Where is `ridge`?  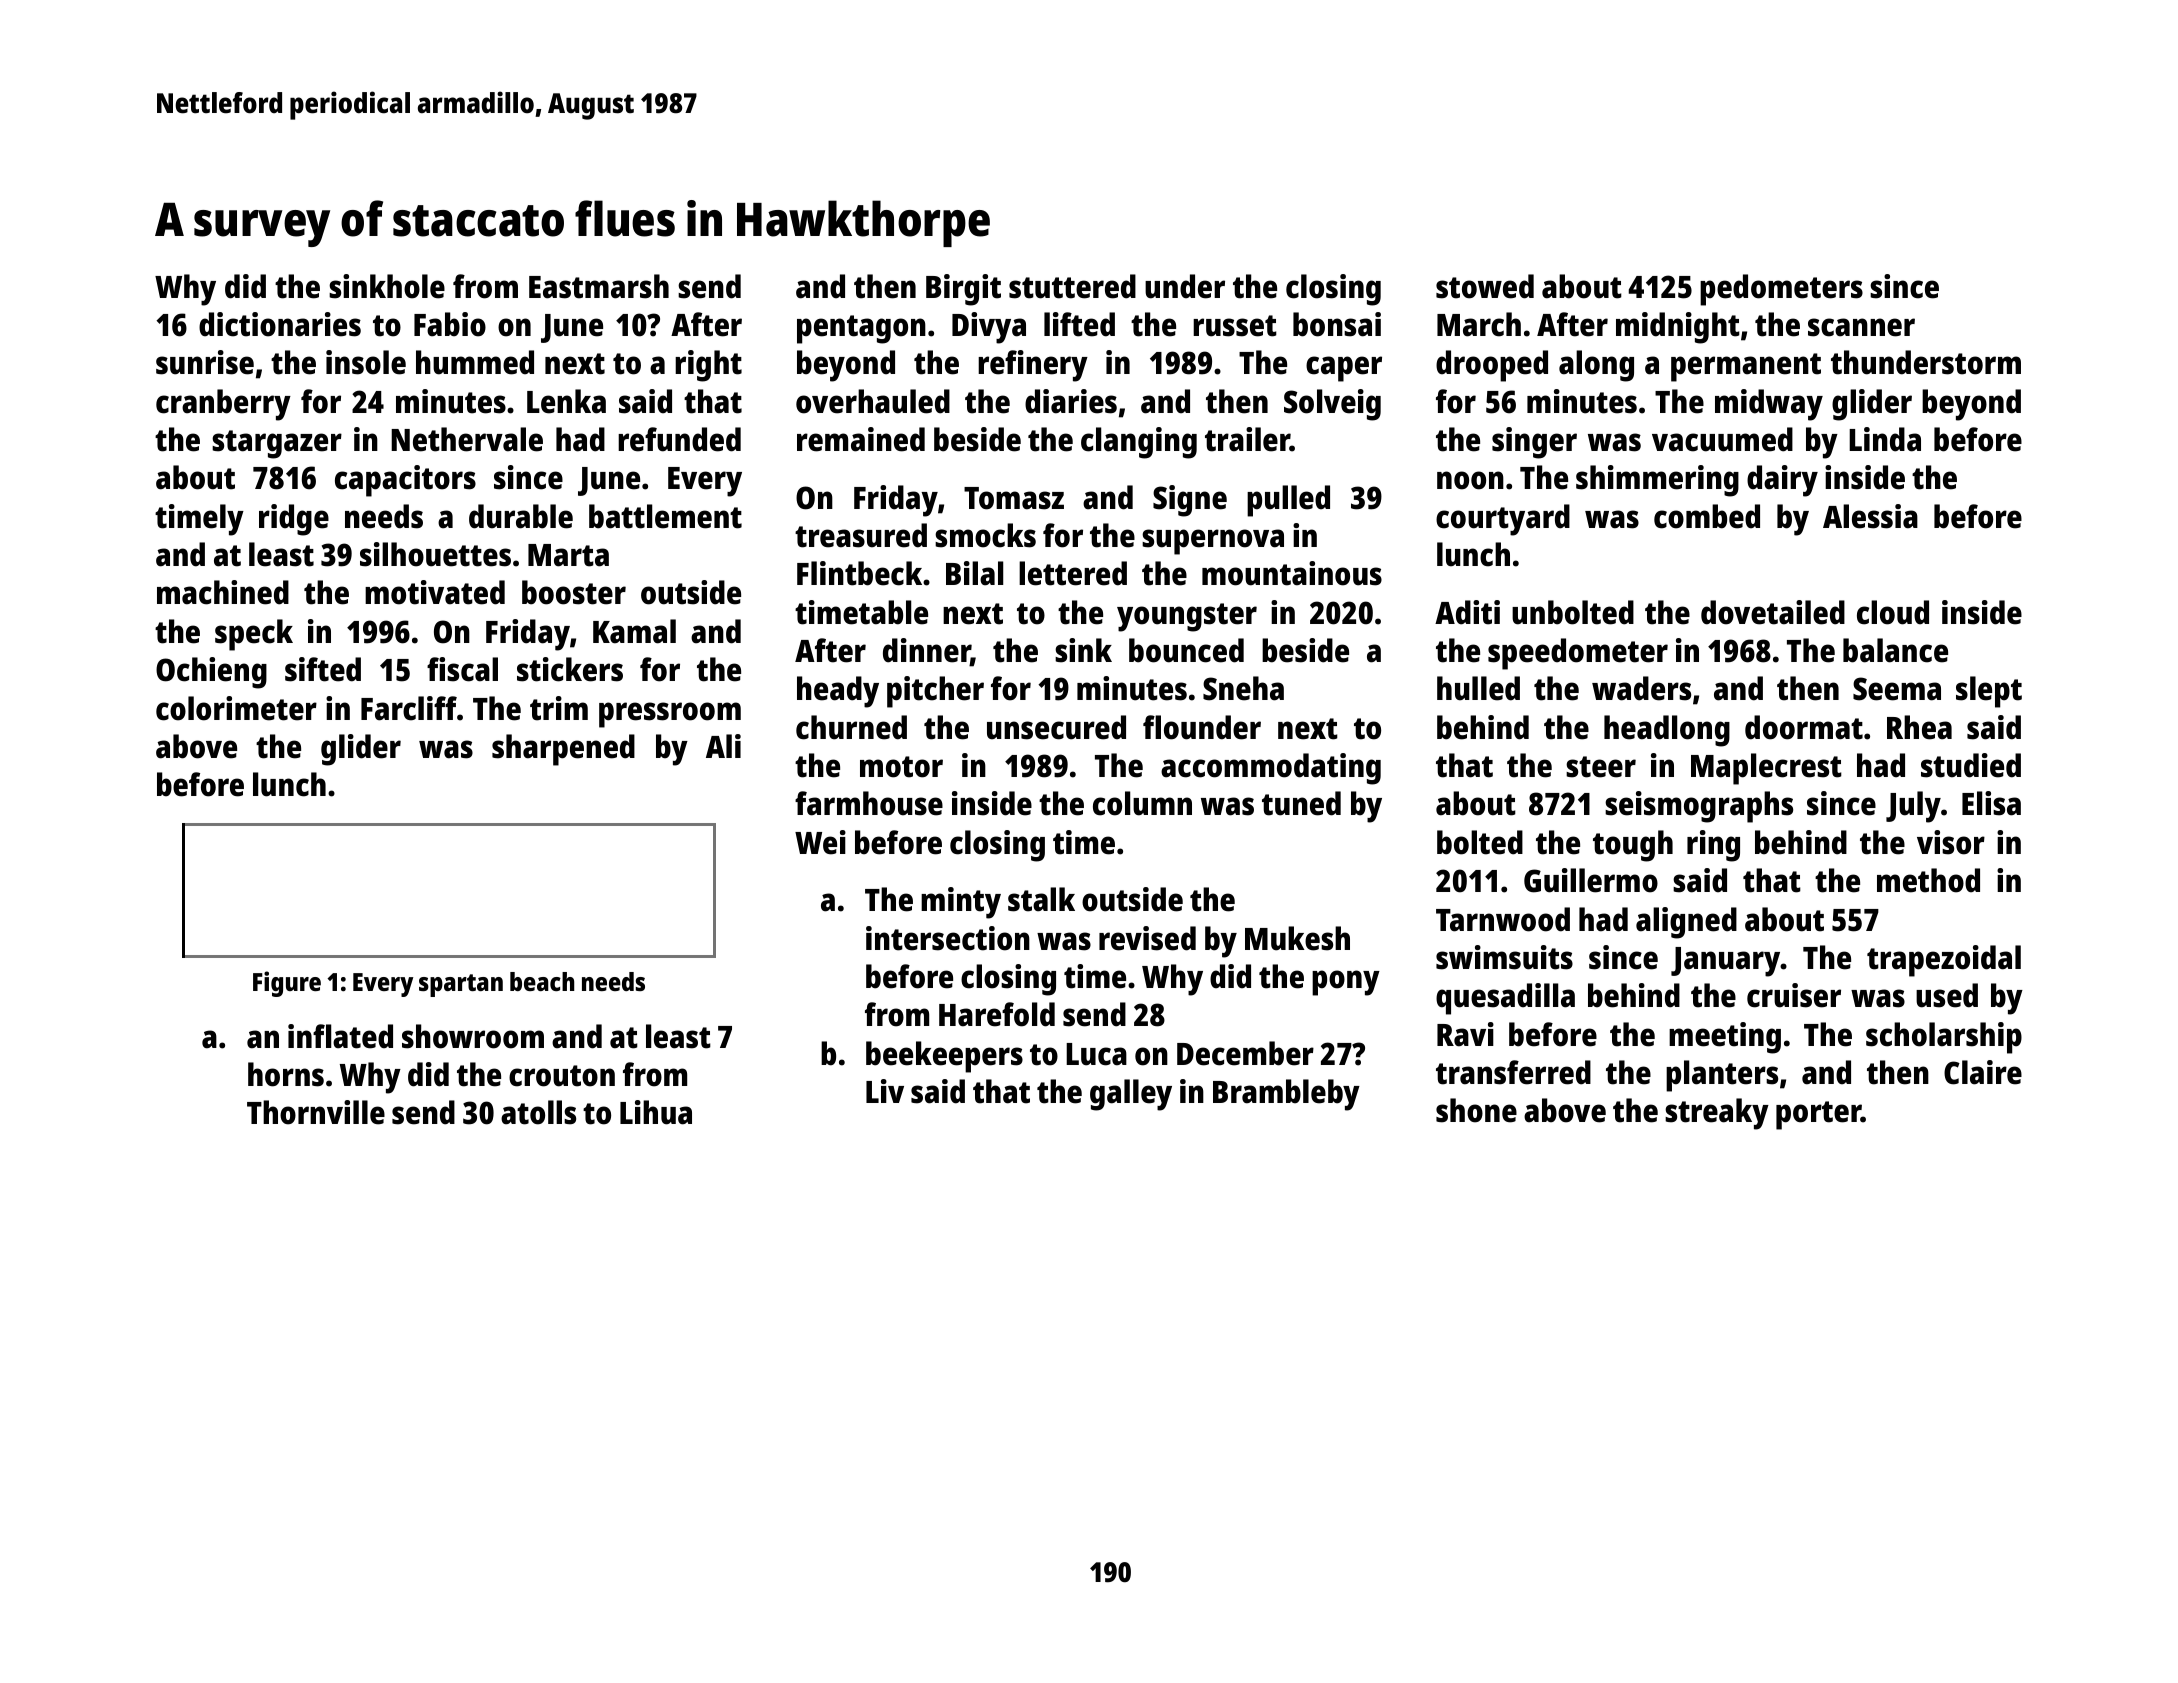 ridge is located at coordinates (294, 520).
